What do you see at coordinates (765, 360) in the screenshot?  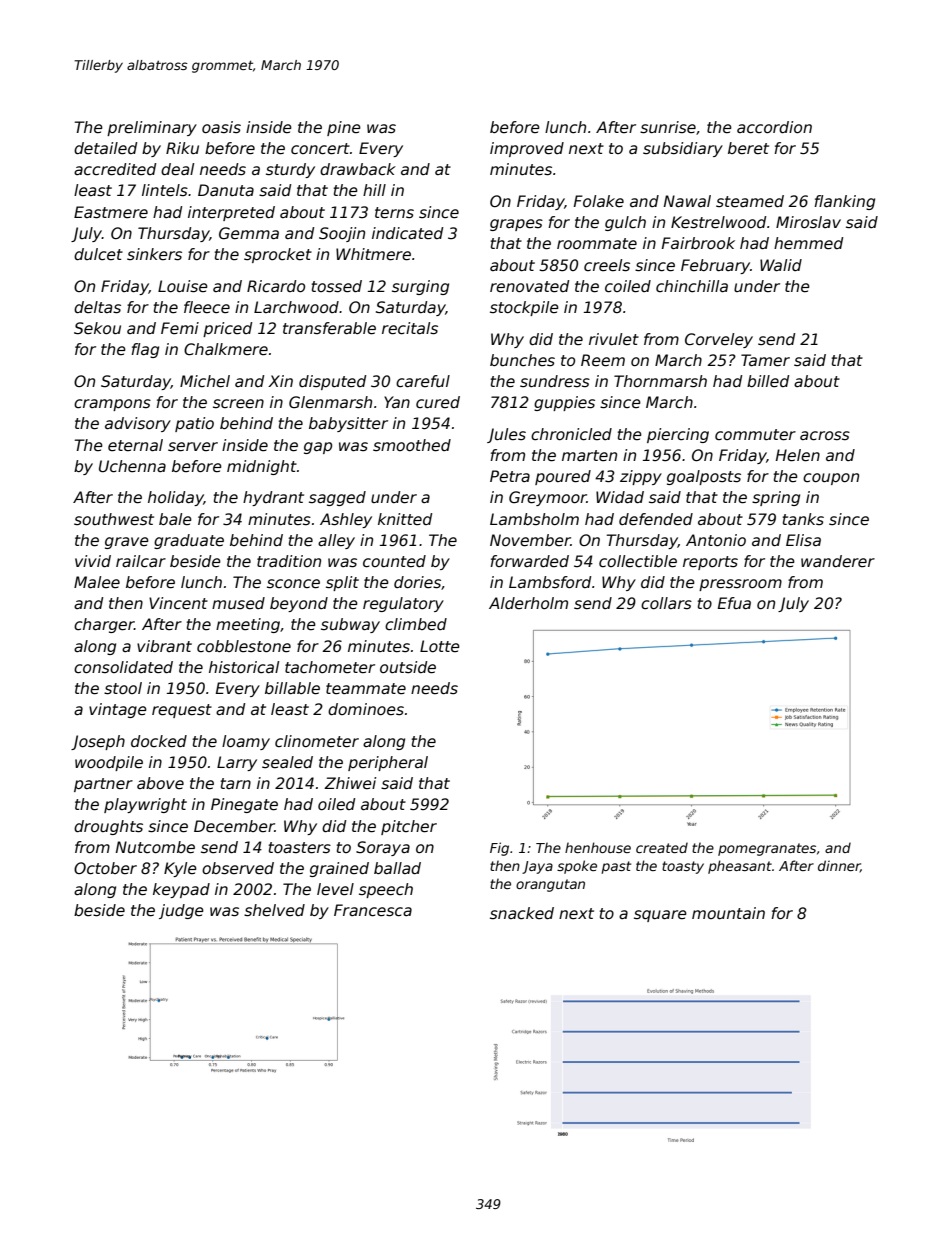 I see `Tamer` at bounding box center [765, 360].
